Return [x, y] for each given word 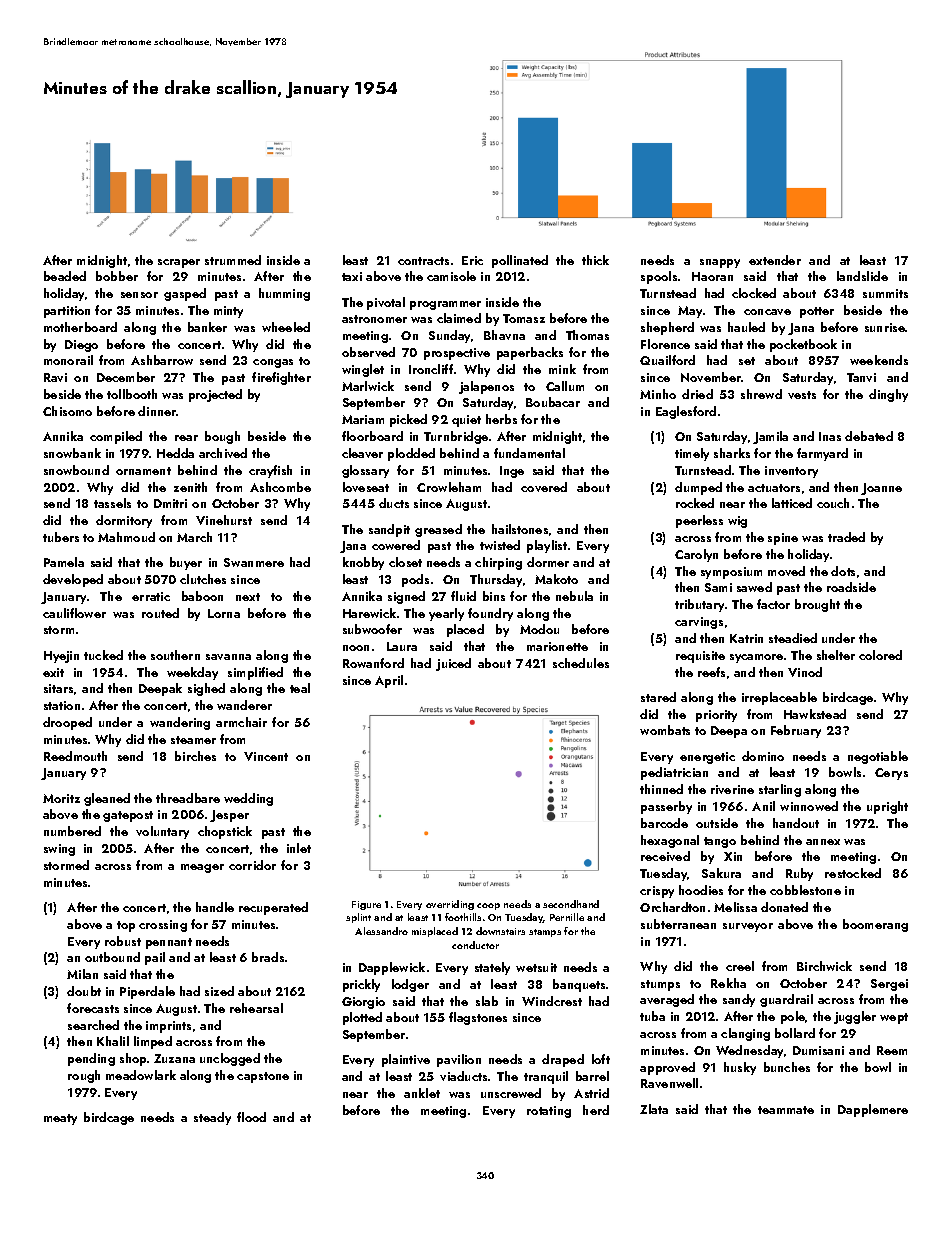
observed [368, 352]
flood [251, 1117]
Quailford [667, 360]
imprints [168, 1027]
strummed [233, 260]
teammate [786, 1110]
